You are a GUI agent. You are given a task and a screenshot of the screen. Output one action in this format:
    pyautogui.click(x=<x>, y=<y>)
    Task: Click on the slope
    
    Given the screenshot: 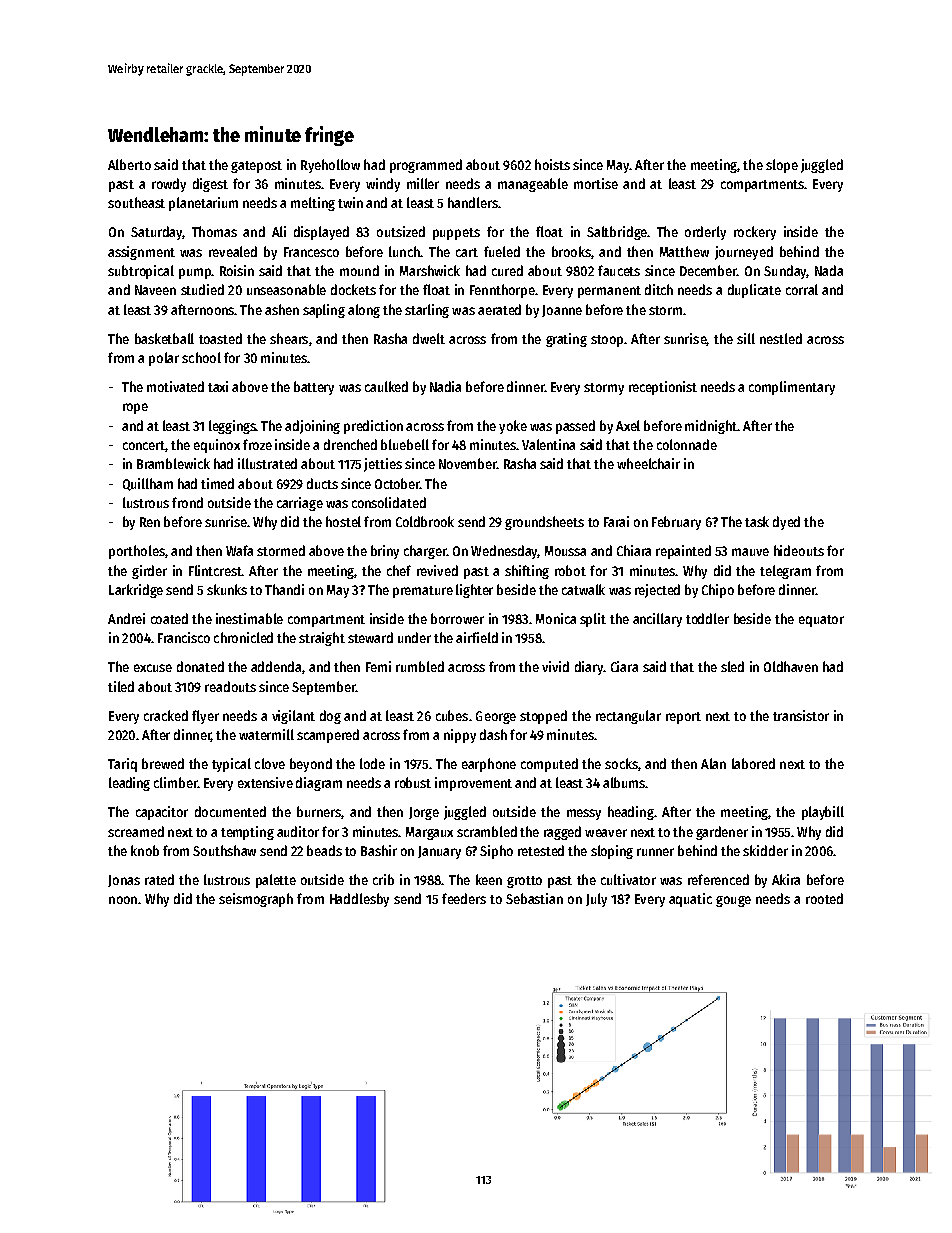 What is the action you would take?
    pyautogui.click(x=782, y=166)
